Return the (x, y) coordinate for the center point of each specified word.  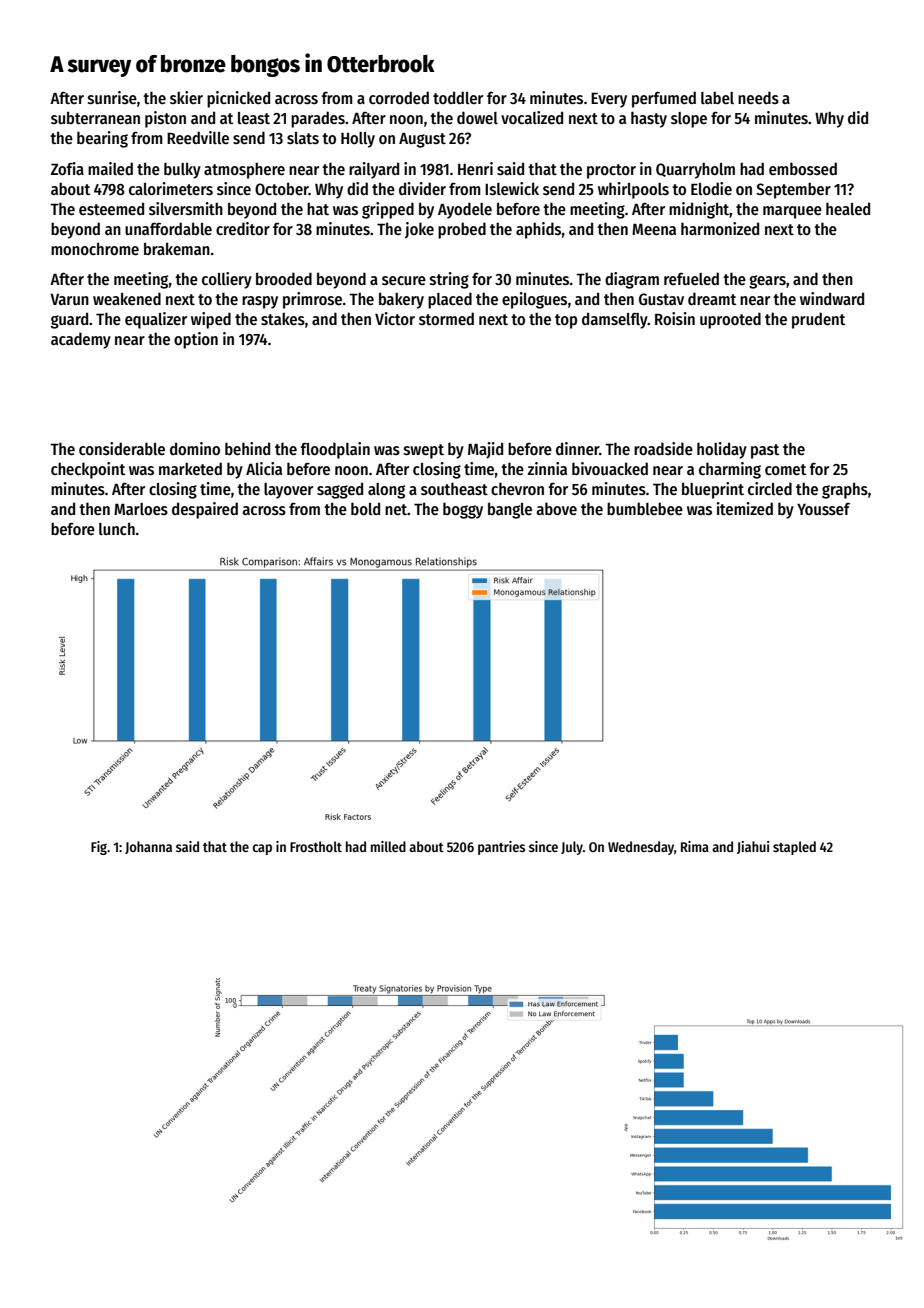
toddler (458, 97)
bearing (102, 139)
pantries (501, 848)
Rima (695, 846)
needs (758, 97)
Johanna (148, 847)
